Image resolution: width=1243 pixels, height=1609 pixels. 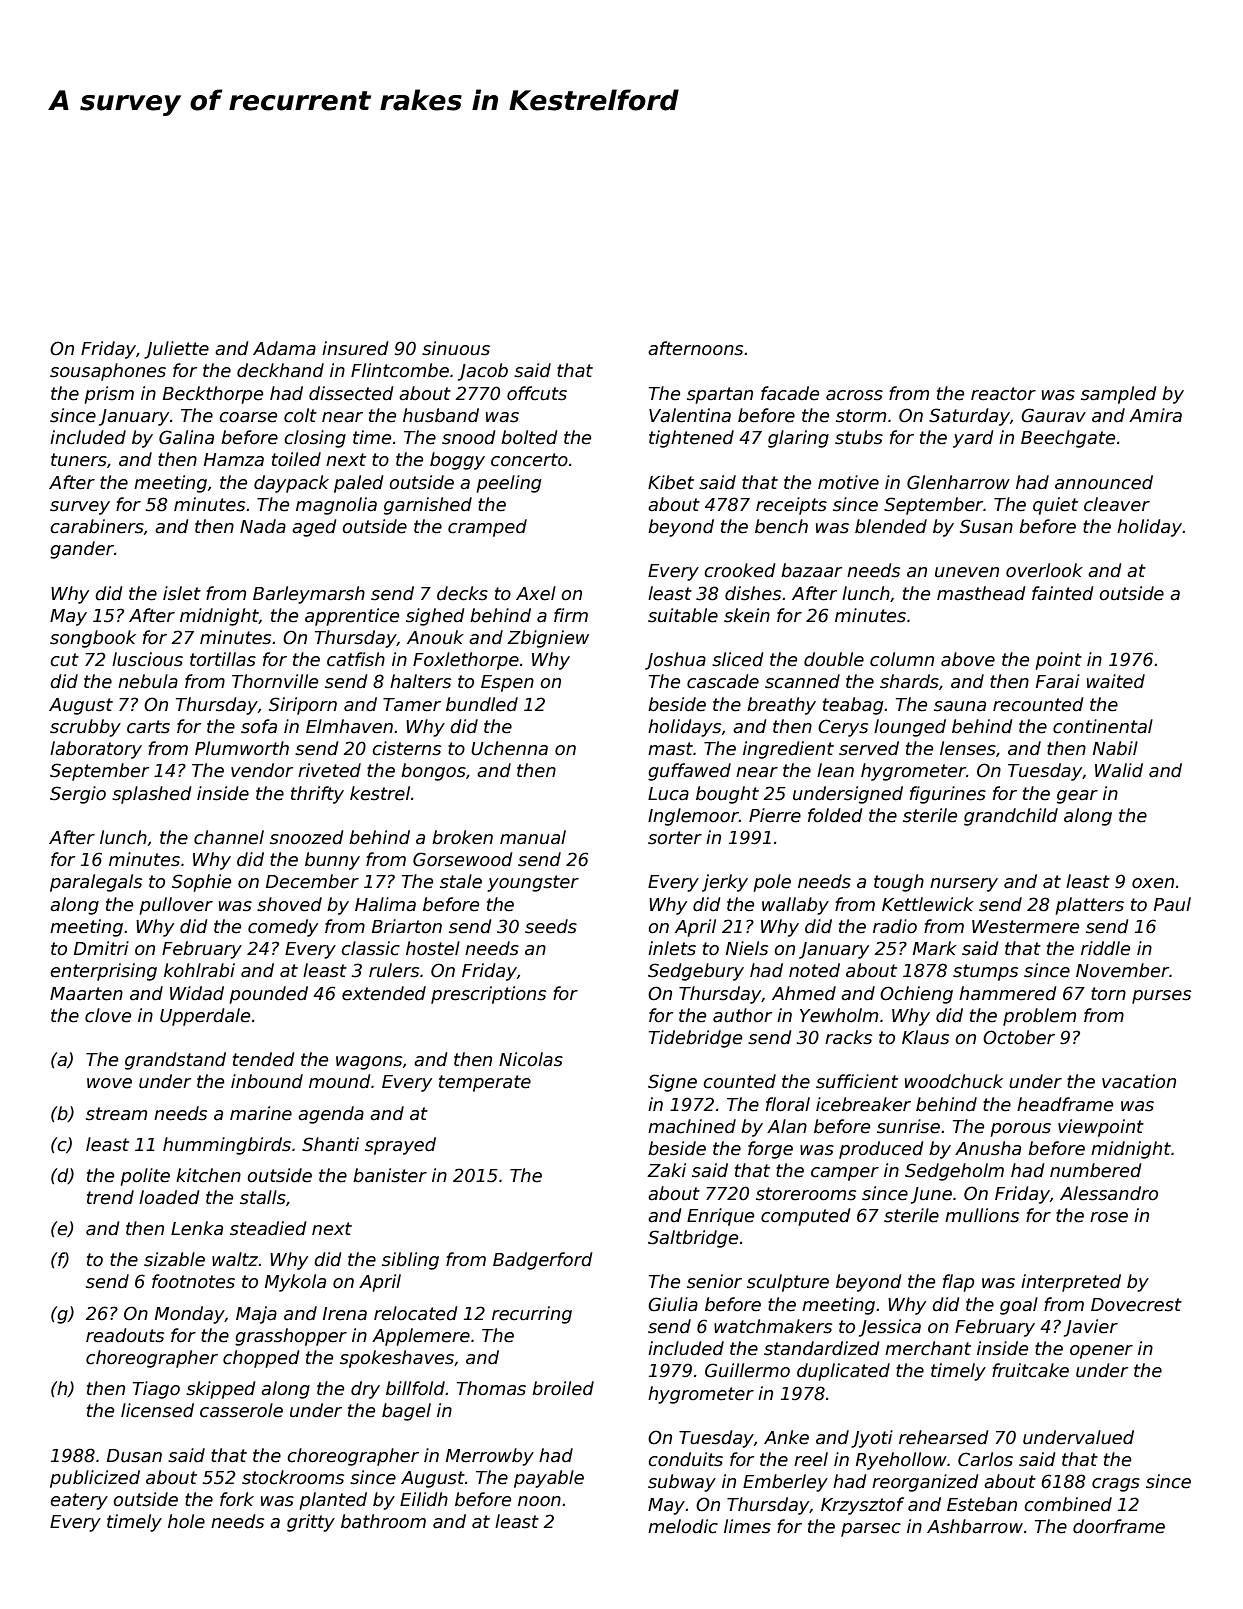 What do you see at coordinates (421, 1337) in the document?
I see `Applemere` at bounding box center [421, 1337].
